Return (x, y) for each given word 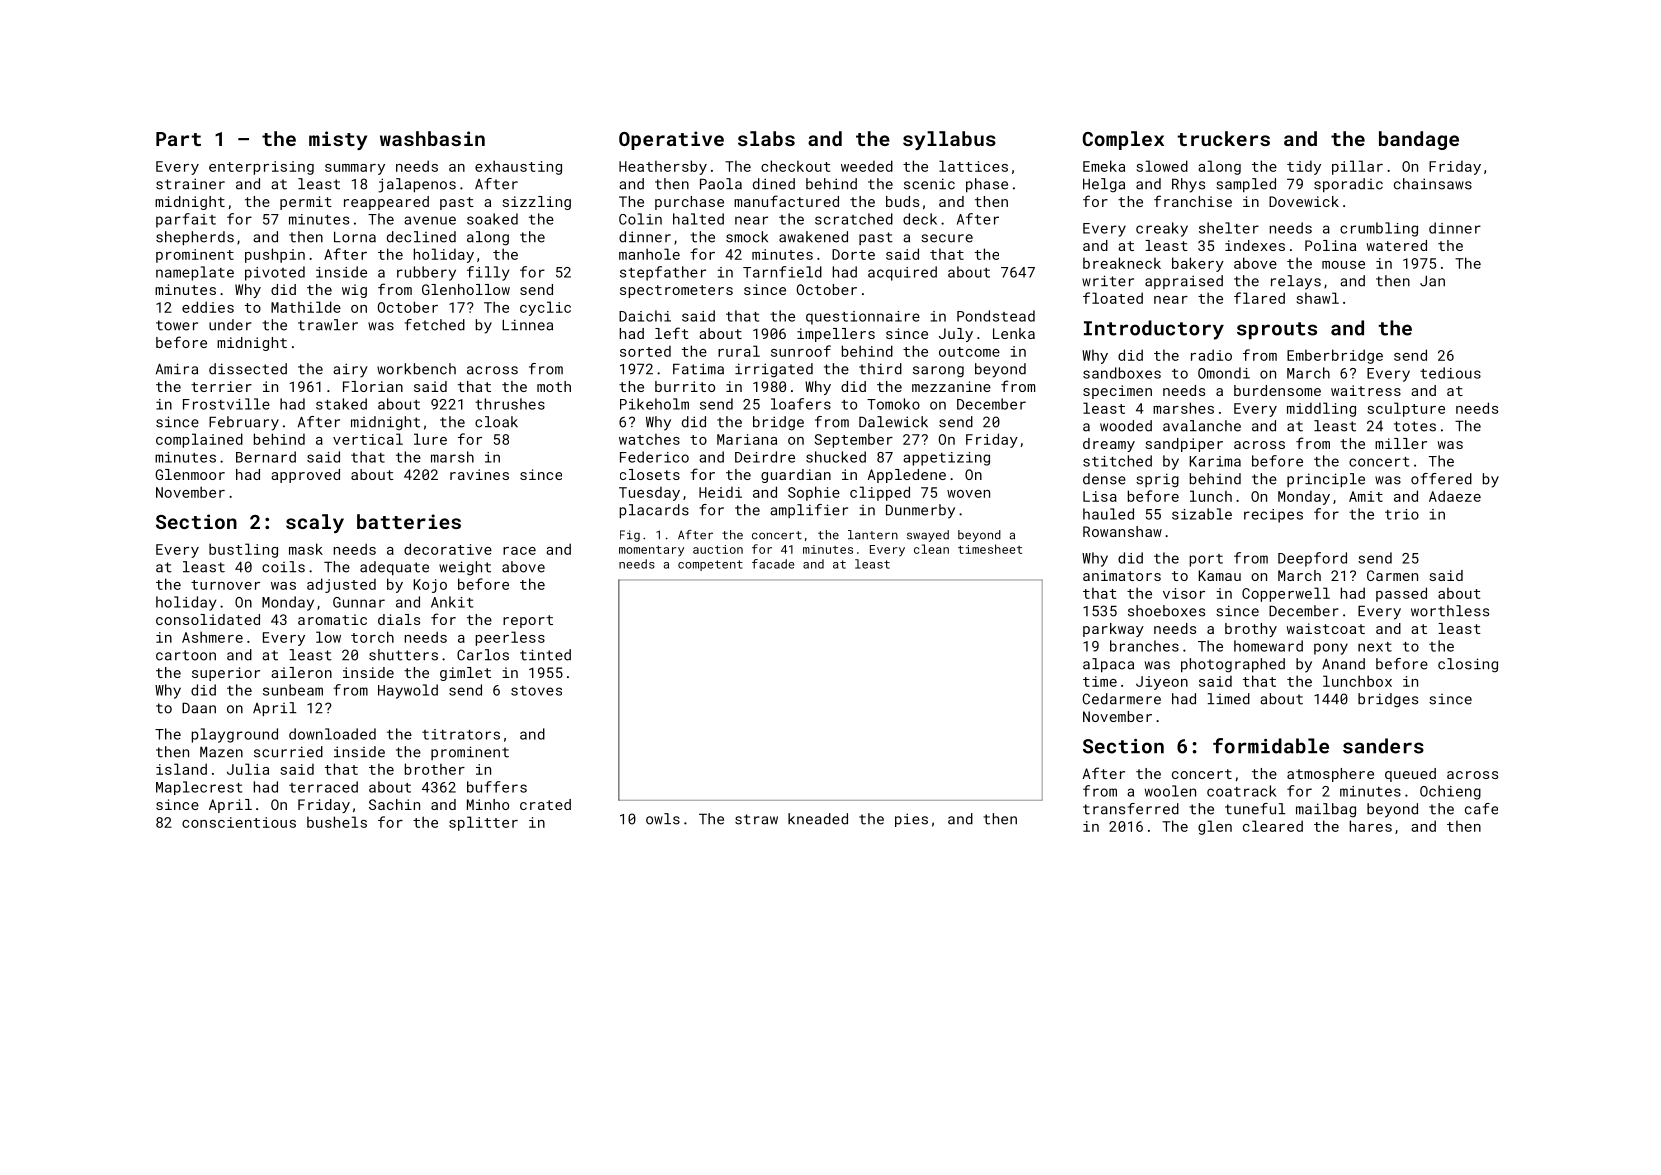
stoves (536, 691)
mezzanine (951, 386)
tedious (1450, 373)
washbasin (432, 138)
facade (773, 564)
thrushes (510, 404)
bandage (1419, 140)
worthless (1450, 611)
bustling (243, 550)
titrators (461, 734)
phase (987, 185)
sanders (1383, 746)
